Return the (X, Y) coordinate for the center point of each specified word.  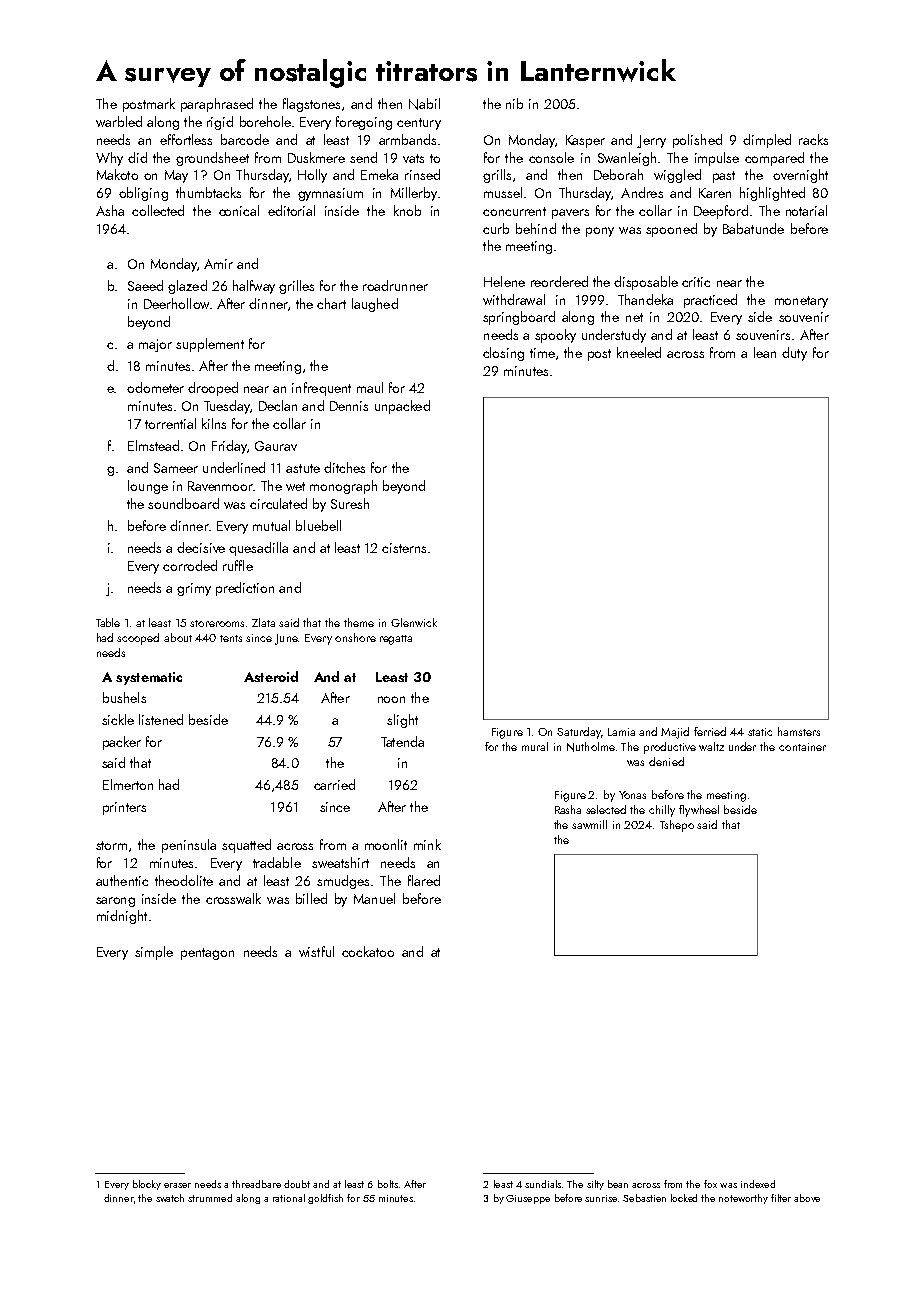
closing (503, 354)
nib (514, 103)
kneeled (639, 352)
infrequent (321, 389)
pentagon (207, 954)
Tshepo (677, 826)
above (807, 1198)
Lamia (621, 732)
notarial (806, 210)
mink (427, 844)
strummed (210, 1198)
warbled (119, 121)
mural (535, 746)
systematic (149, 678)
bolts (388, 1184)
